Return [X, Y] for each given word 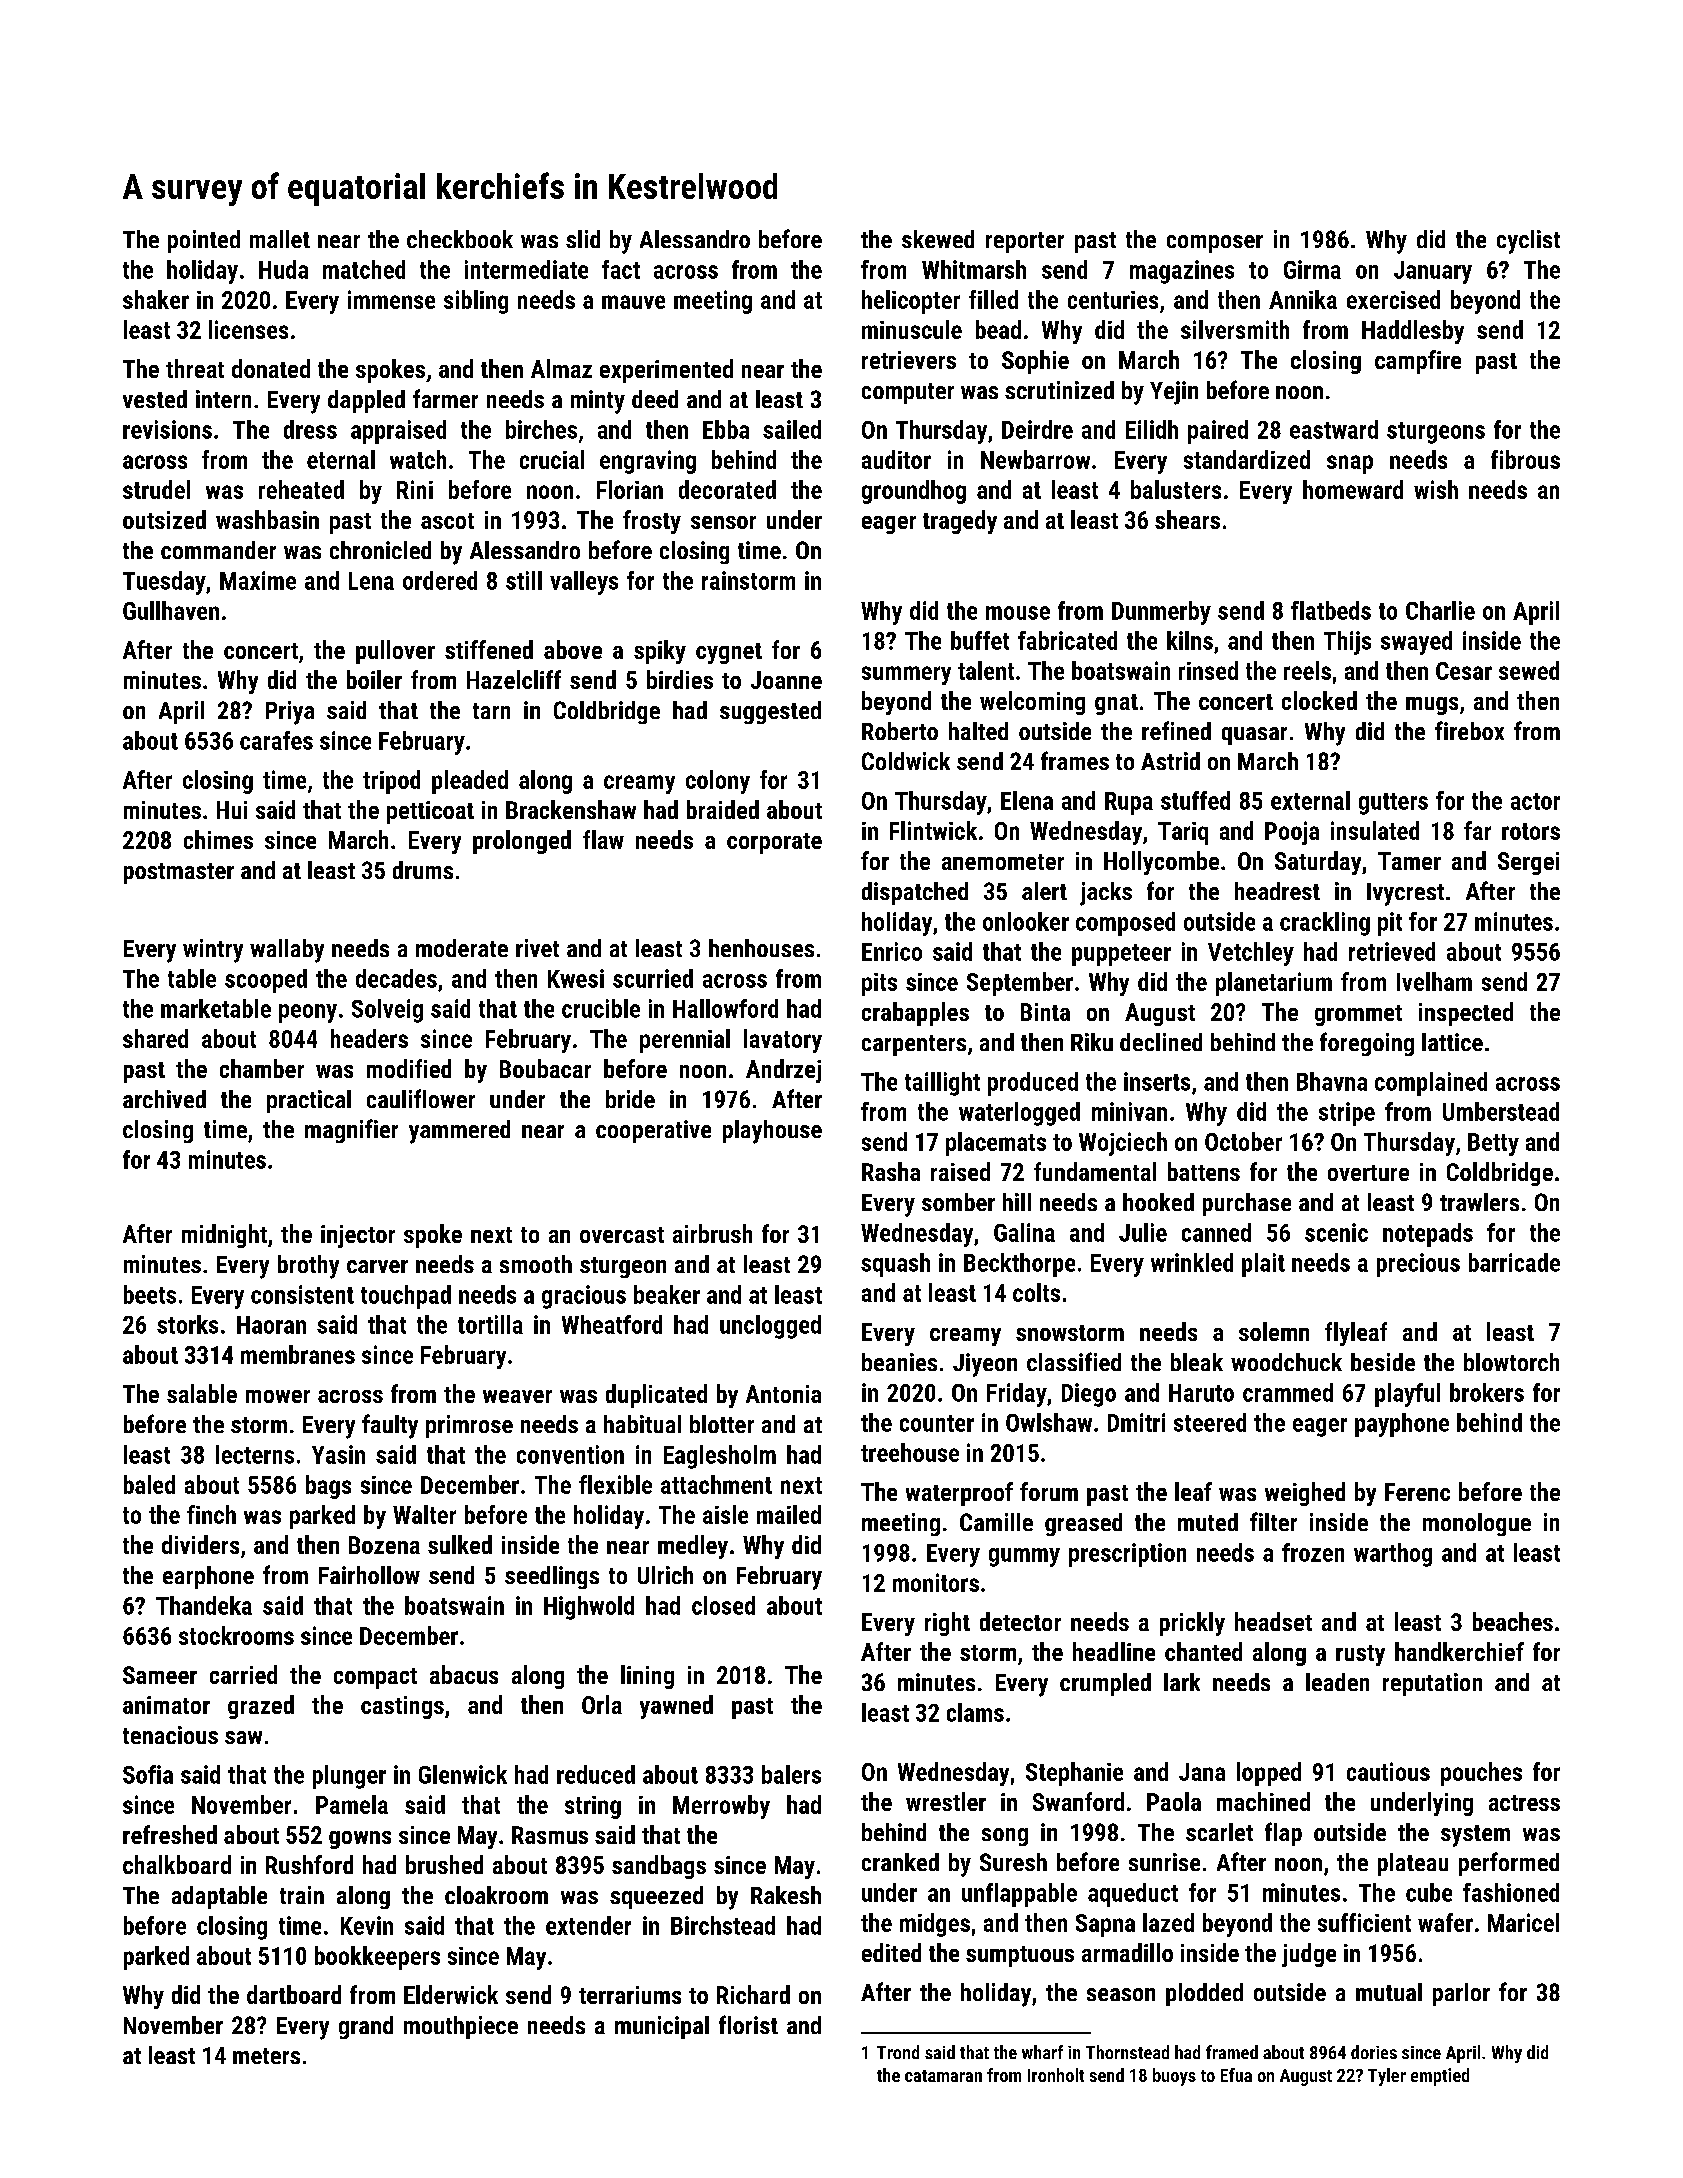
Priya [290, 713]
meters [266, 2056]
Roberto [900, 731]
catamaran [943, 2076]
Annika [1303, 299]
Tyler [1387, 2077]
